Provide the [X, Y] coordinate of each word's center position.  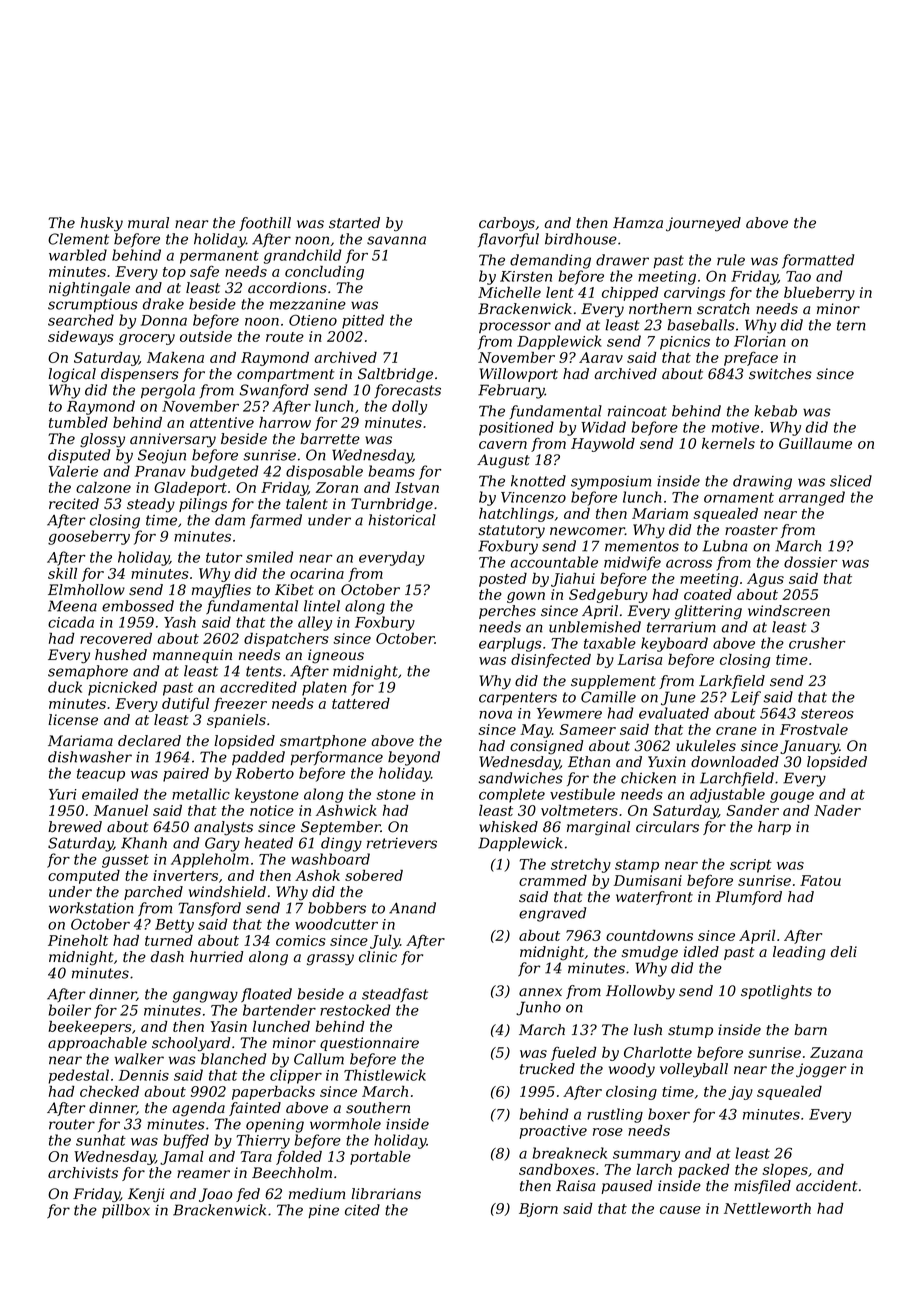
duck [65, 687]
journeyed [703, 224]
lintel [322, 606]
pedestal [78, 1076]
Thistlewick [385, 1075]
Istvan [417, 487]
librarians [386, 1194]
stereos [827, 713]
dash [167, 957]
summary [646, 1156]
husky [102, 224]
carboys [507, 224]
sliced [851, 481]
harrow [285, 422]
